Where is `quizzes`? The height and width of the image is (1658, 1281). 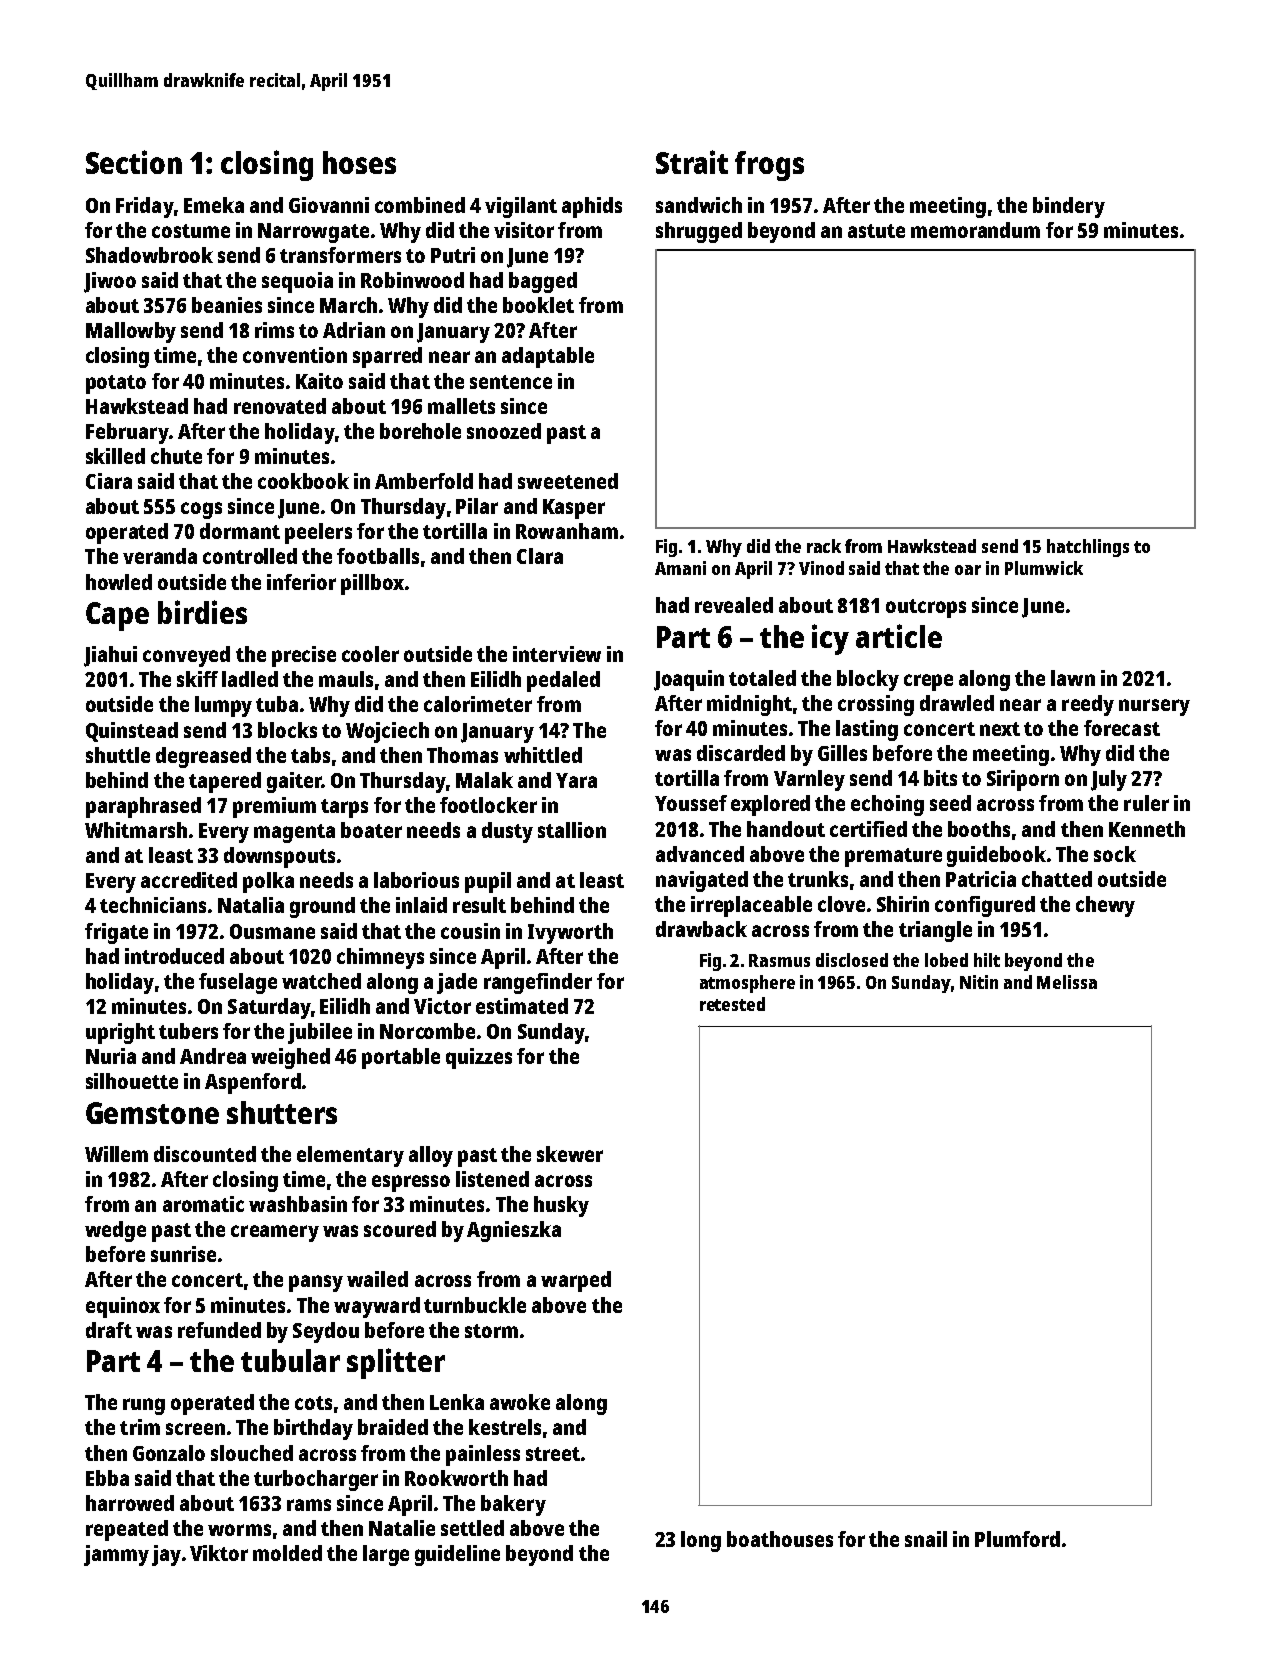
quizzes is located at coordinates (479, 1058).
